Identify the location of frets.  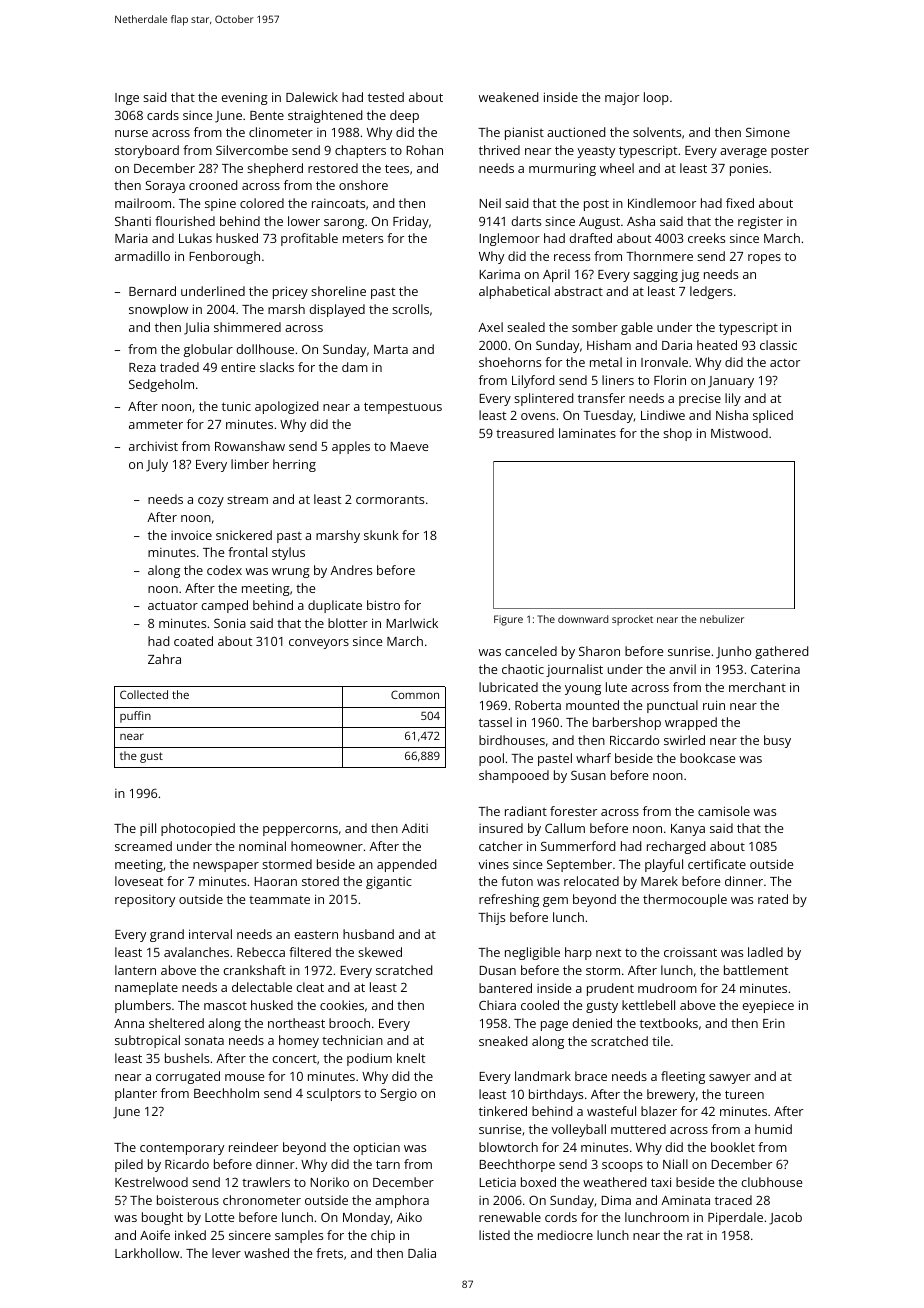
(329, 1253).
